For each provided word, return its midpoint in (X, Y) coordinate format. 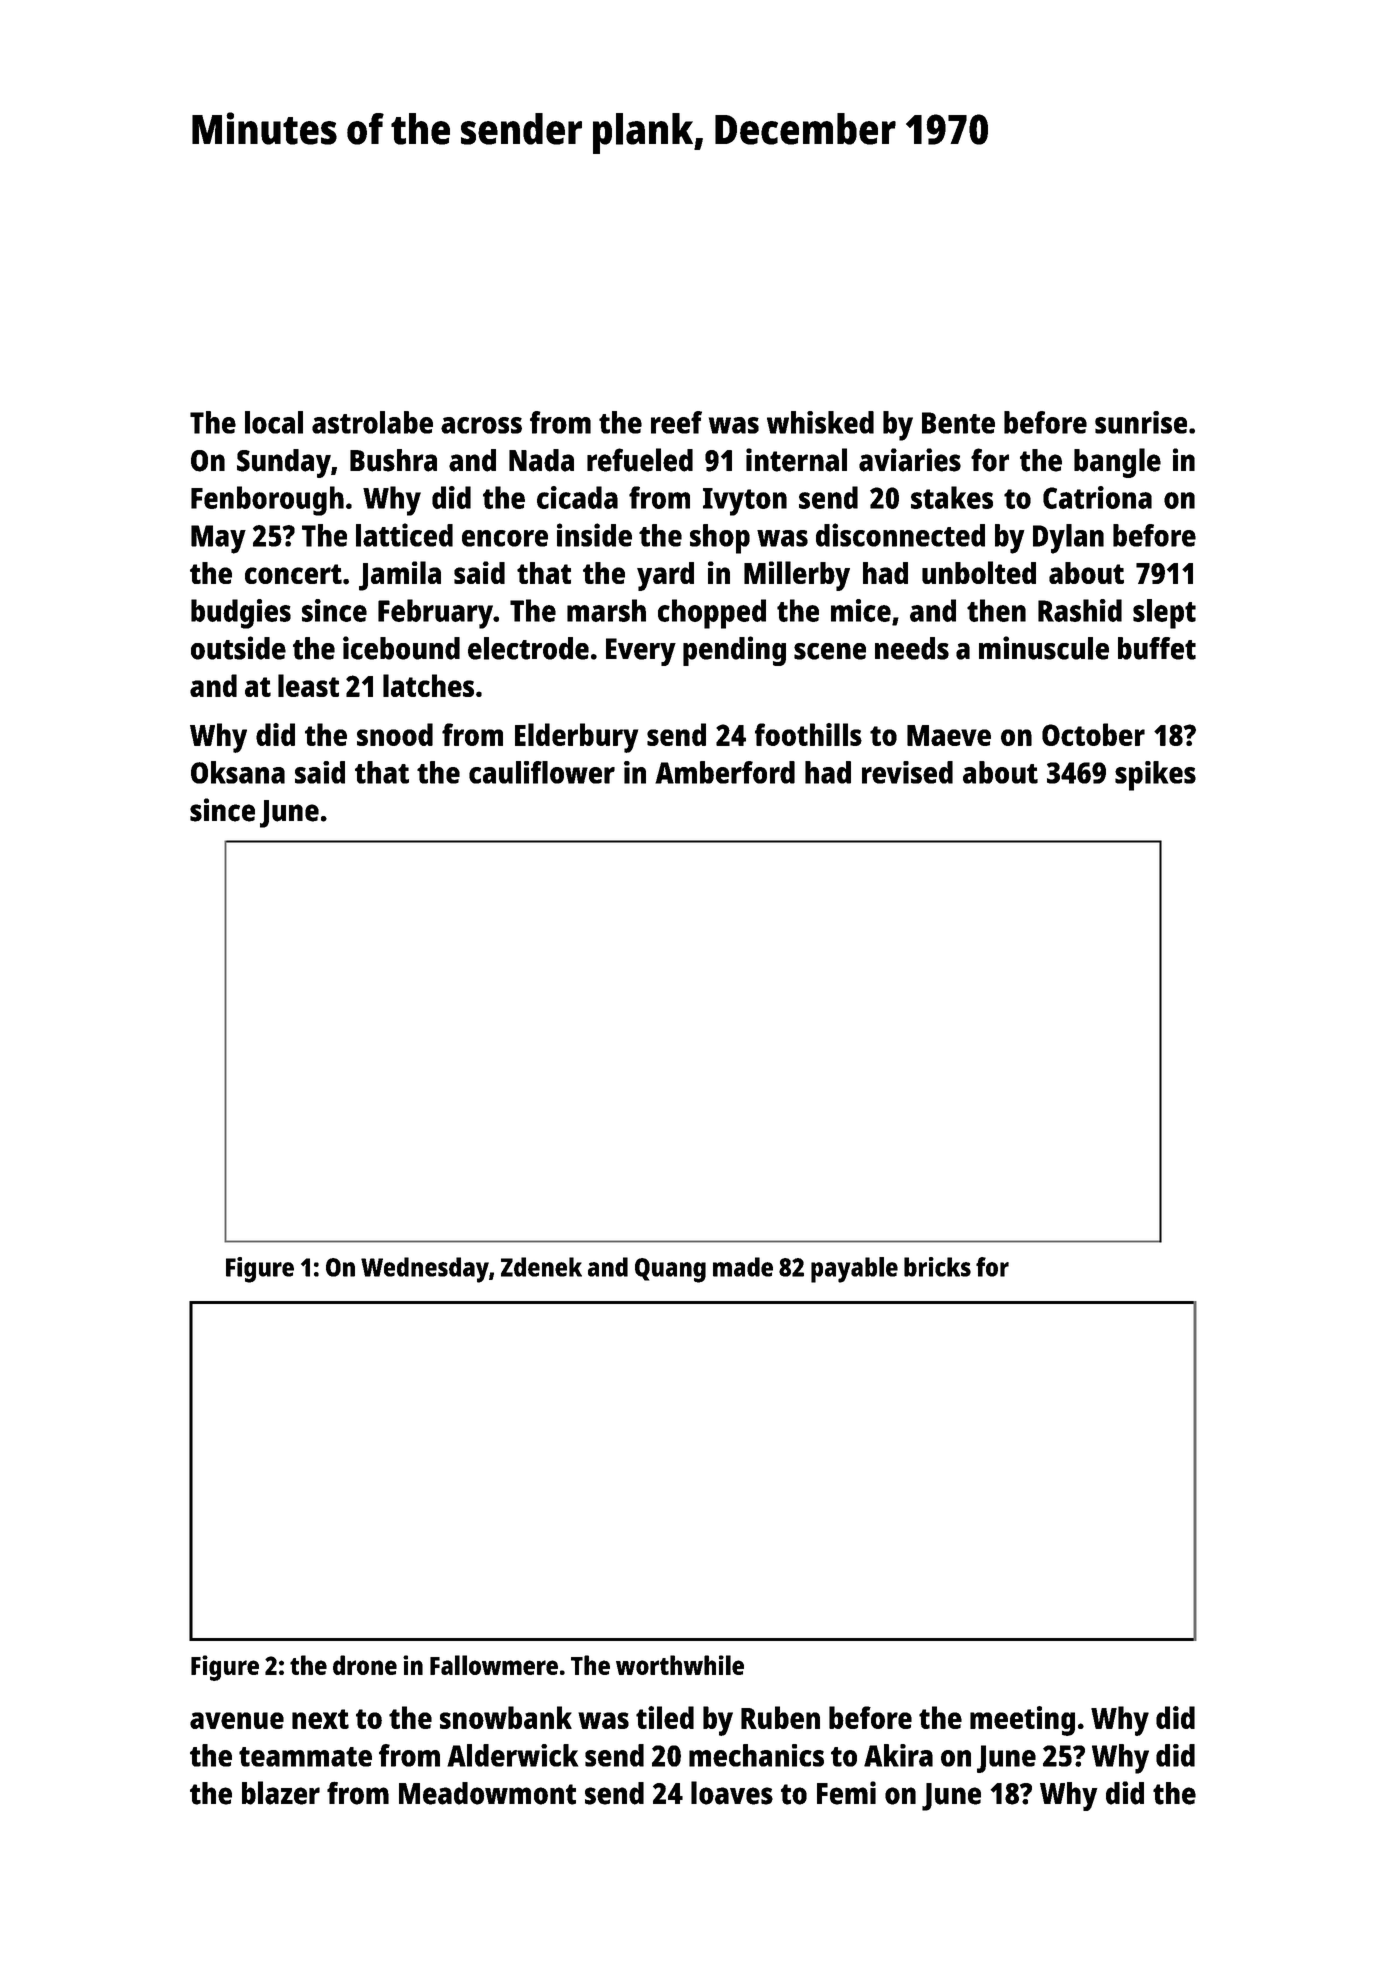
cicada (577, 497)
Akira (898, 1755)
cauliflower (542, 772)
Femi (846, 1793)
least (308, 685)
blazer (281, 1793)
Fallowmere (494, 1665)
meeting (1022, 1721)
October (1093, 734)
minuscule (1044, 648)
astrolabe (372, 422)
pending (734, 651)
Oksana (238, 772)
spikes (1155, 776)
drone (365, 1665)
